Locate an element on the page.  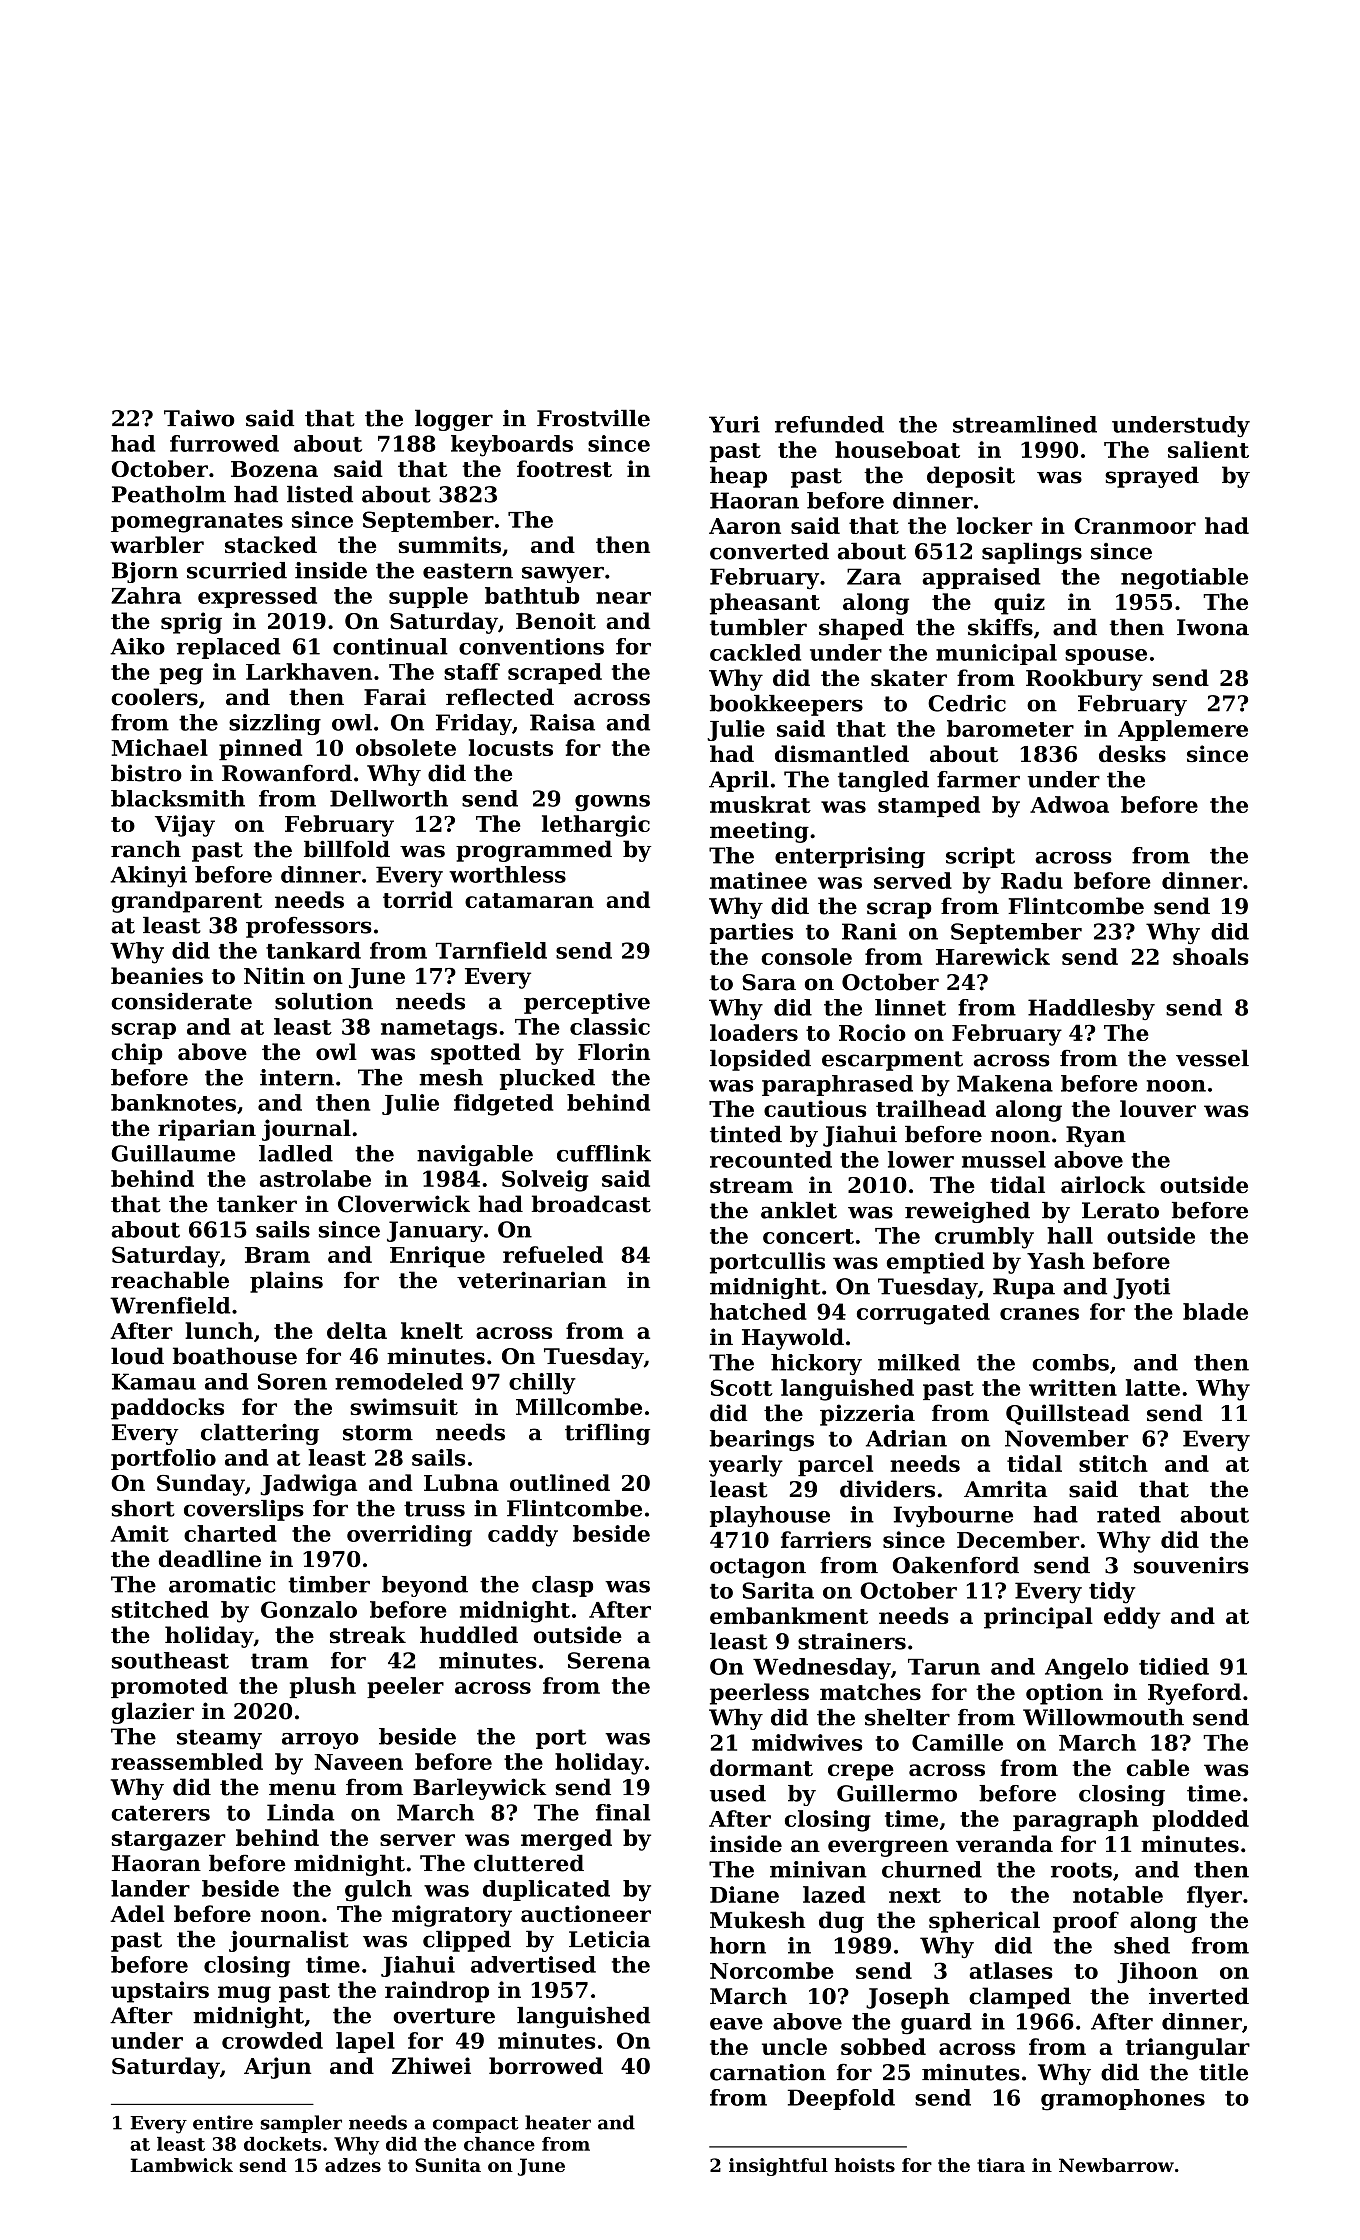
deposit is located at coordinates (971, 477).
